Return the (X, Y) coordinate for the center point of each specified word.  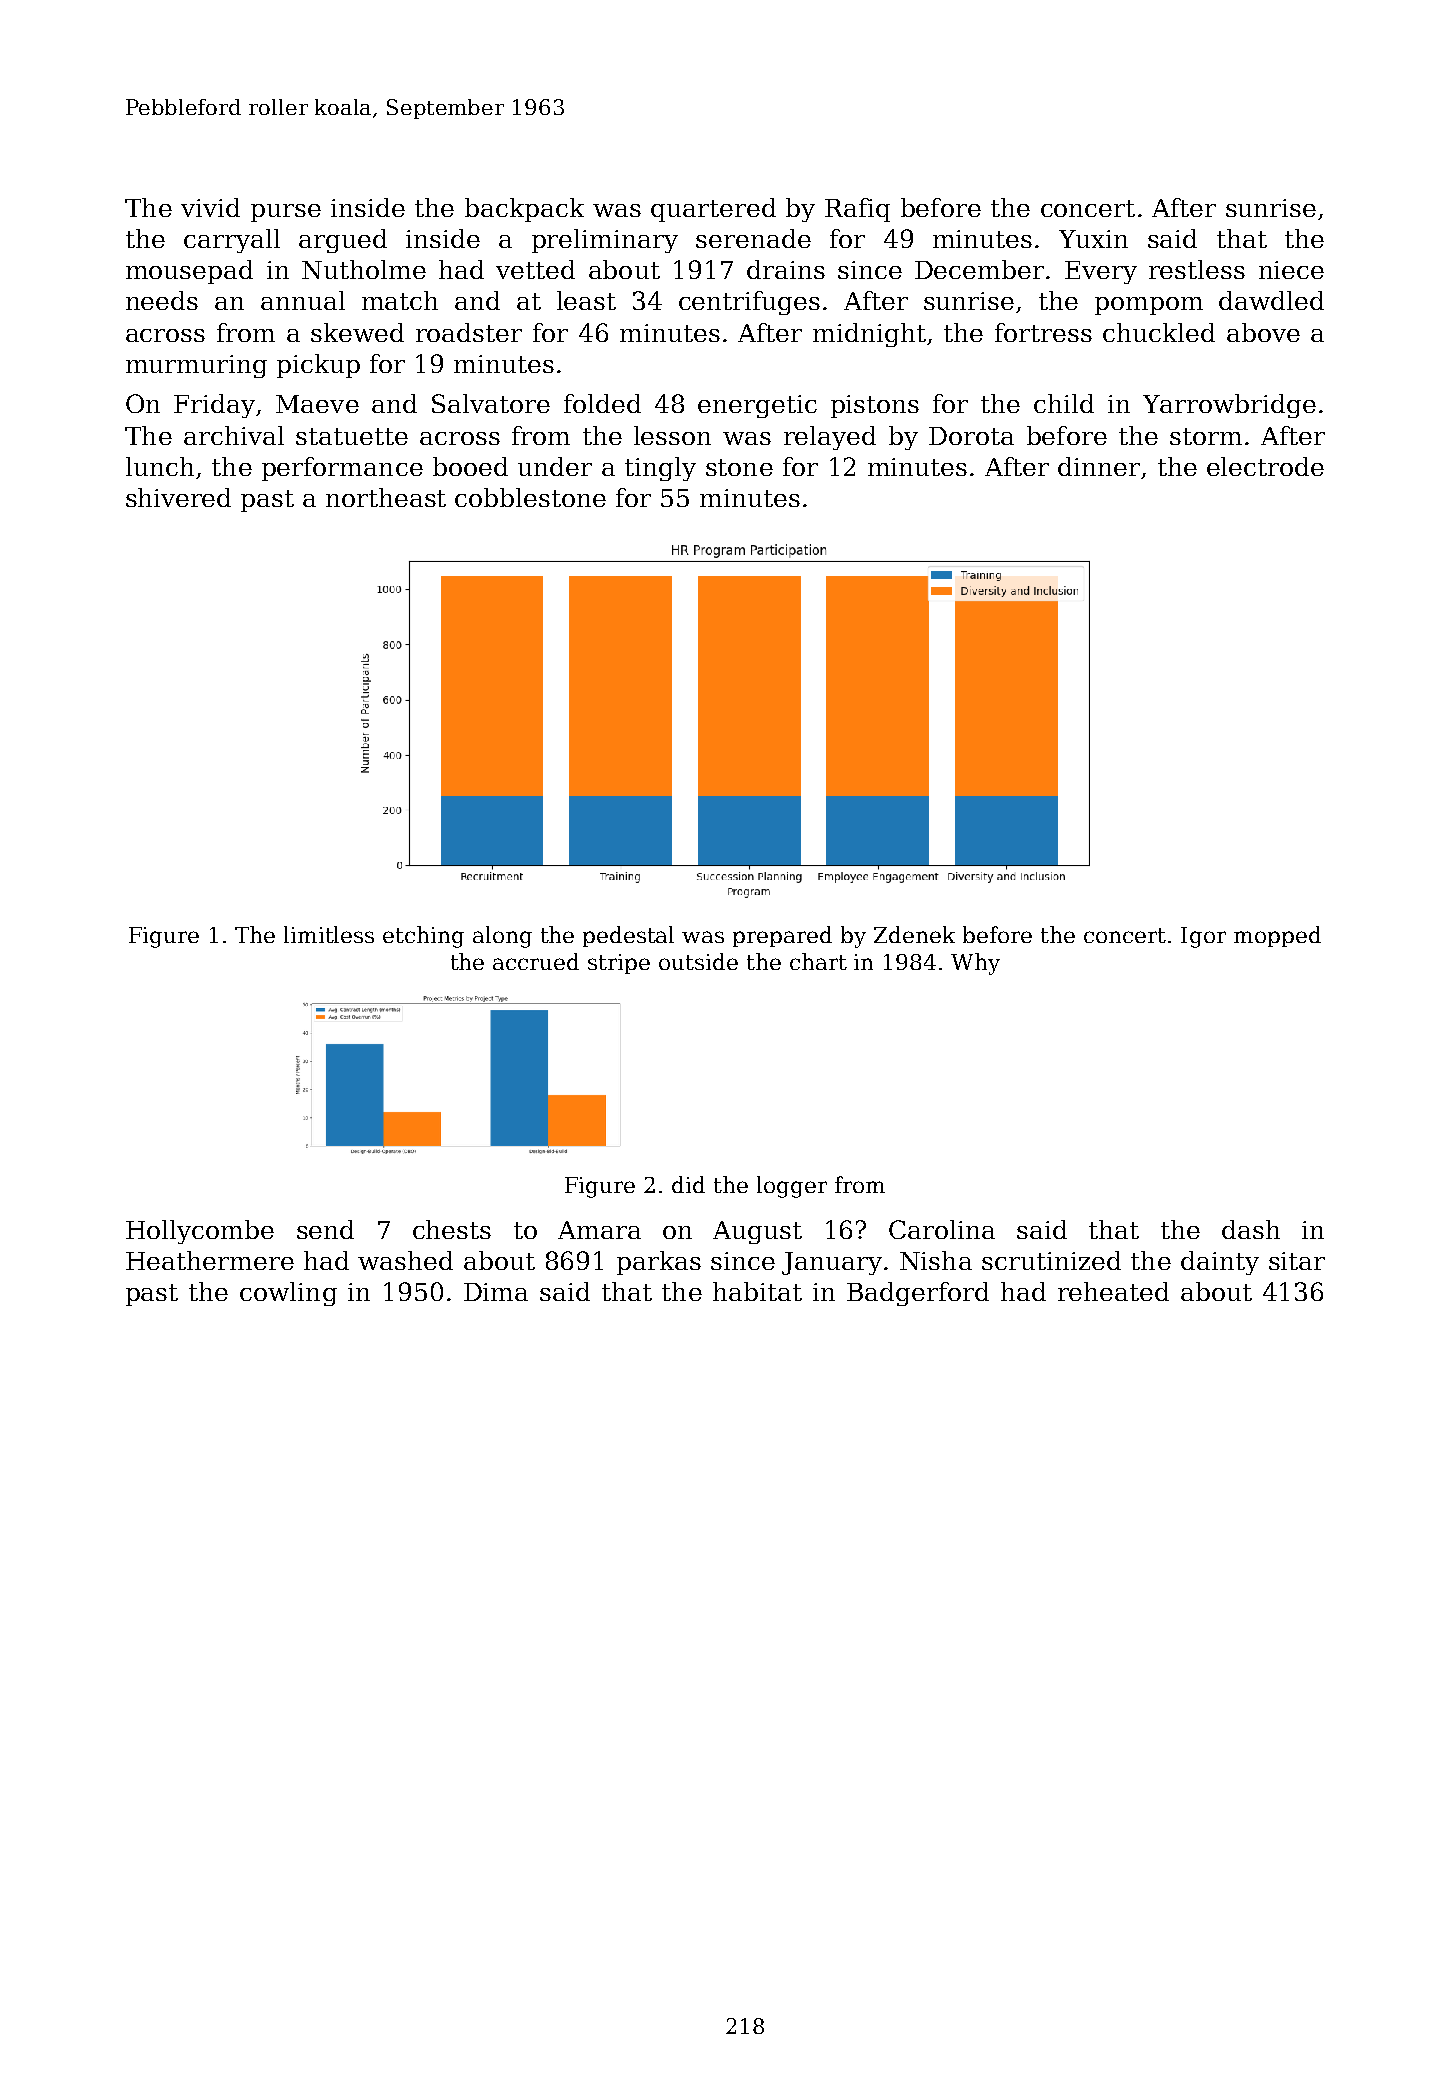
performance (342, 469)
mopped (1277, 936)
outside (698, 961)
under (555, 466)
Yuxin (1093, 239)
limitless (329, 934)
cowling (288, 1294)
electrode (1265, 466)
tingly (660, 469)
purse (286, 213)
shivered (178, 497)
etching (423, 937)
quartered (713, 210)
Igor (1203, 937)
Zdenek (914, 934)
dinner (1099, 466)
